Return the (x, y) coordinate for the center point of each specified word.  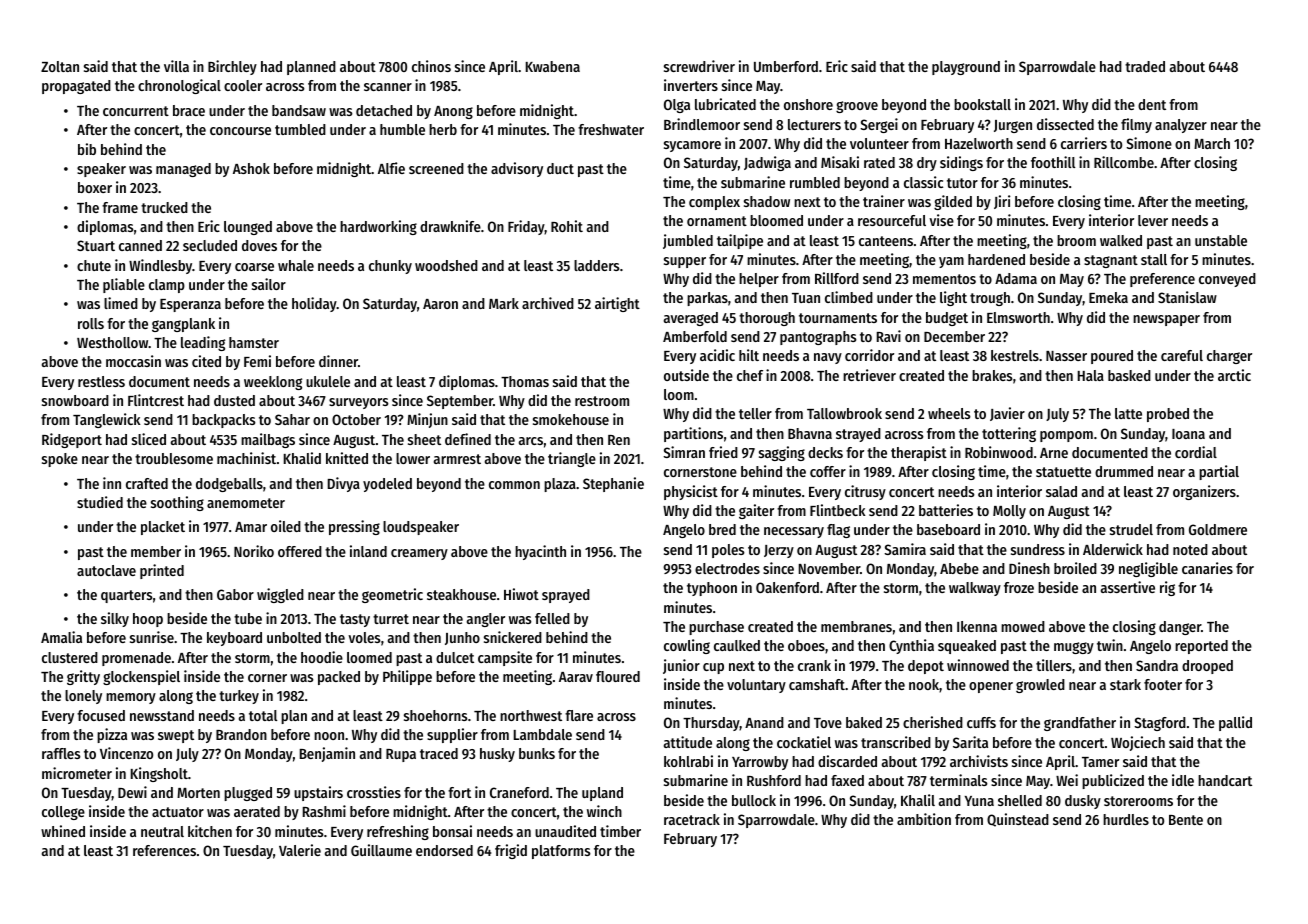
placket (163, 528)
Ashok (251, 168)
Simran (684, 452)
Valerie (300, 850)
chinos (431, 66)
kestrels (1015, 355)
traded (1145, 66)
